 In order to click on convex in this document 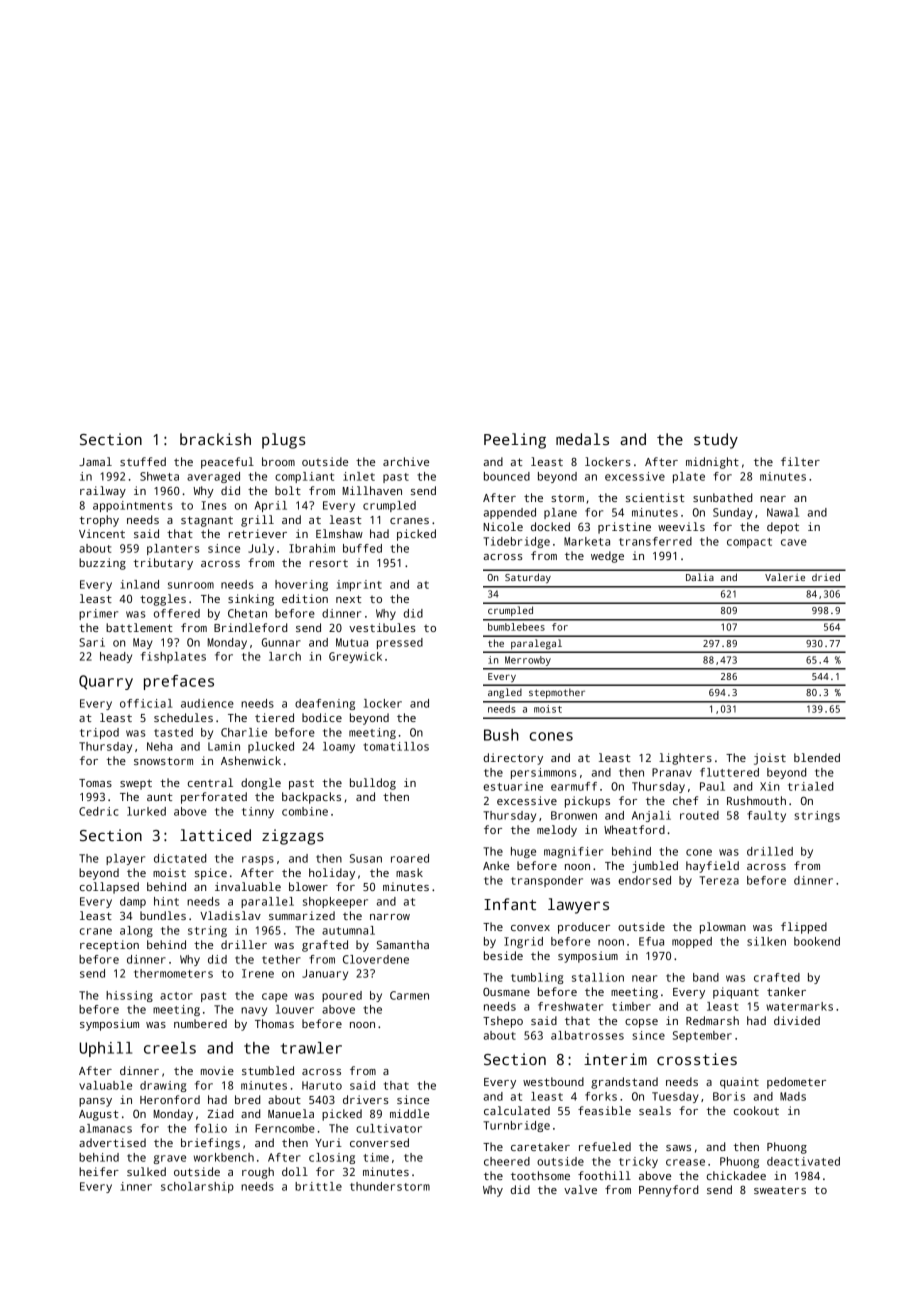, I will do `click(530, 928)`.
